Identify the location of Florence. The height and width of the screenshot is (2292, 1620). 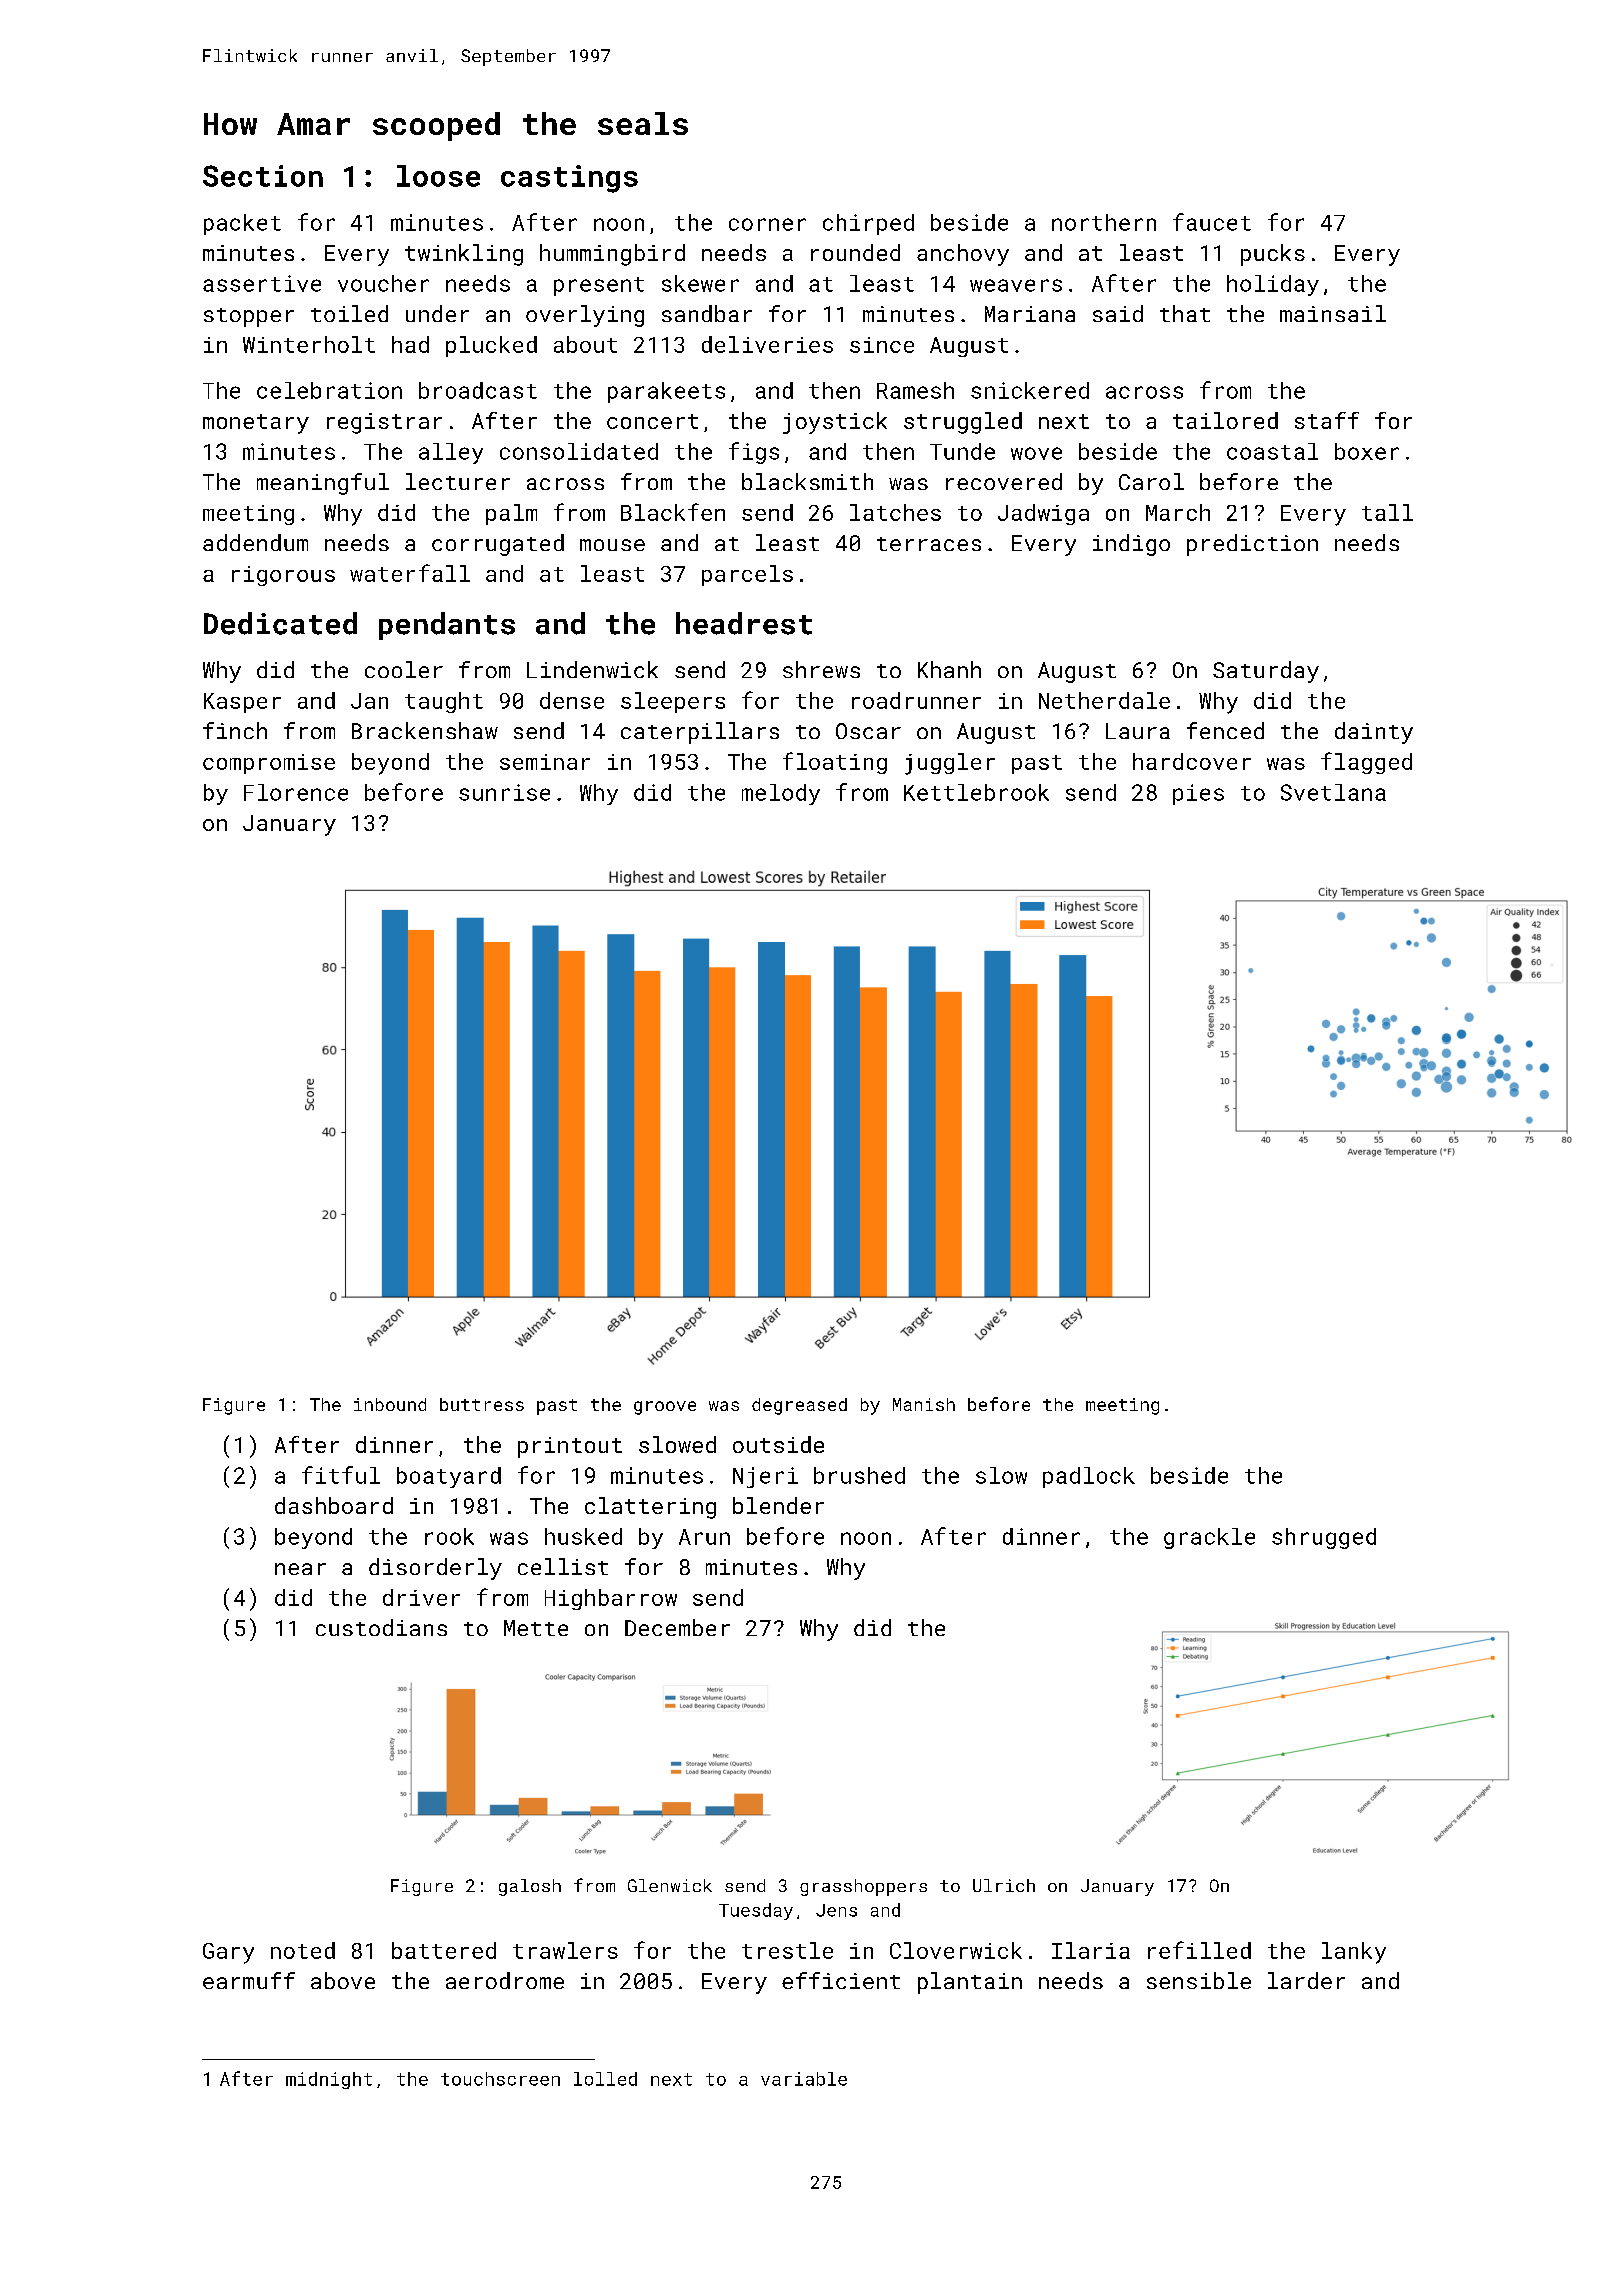
(296, 792).
